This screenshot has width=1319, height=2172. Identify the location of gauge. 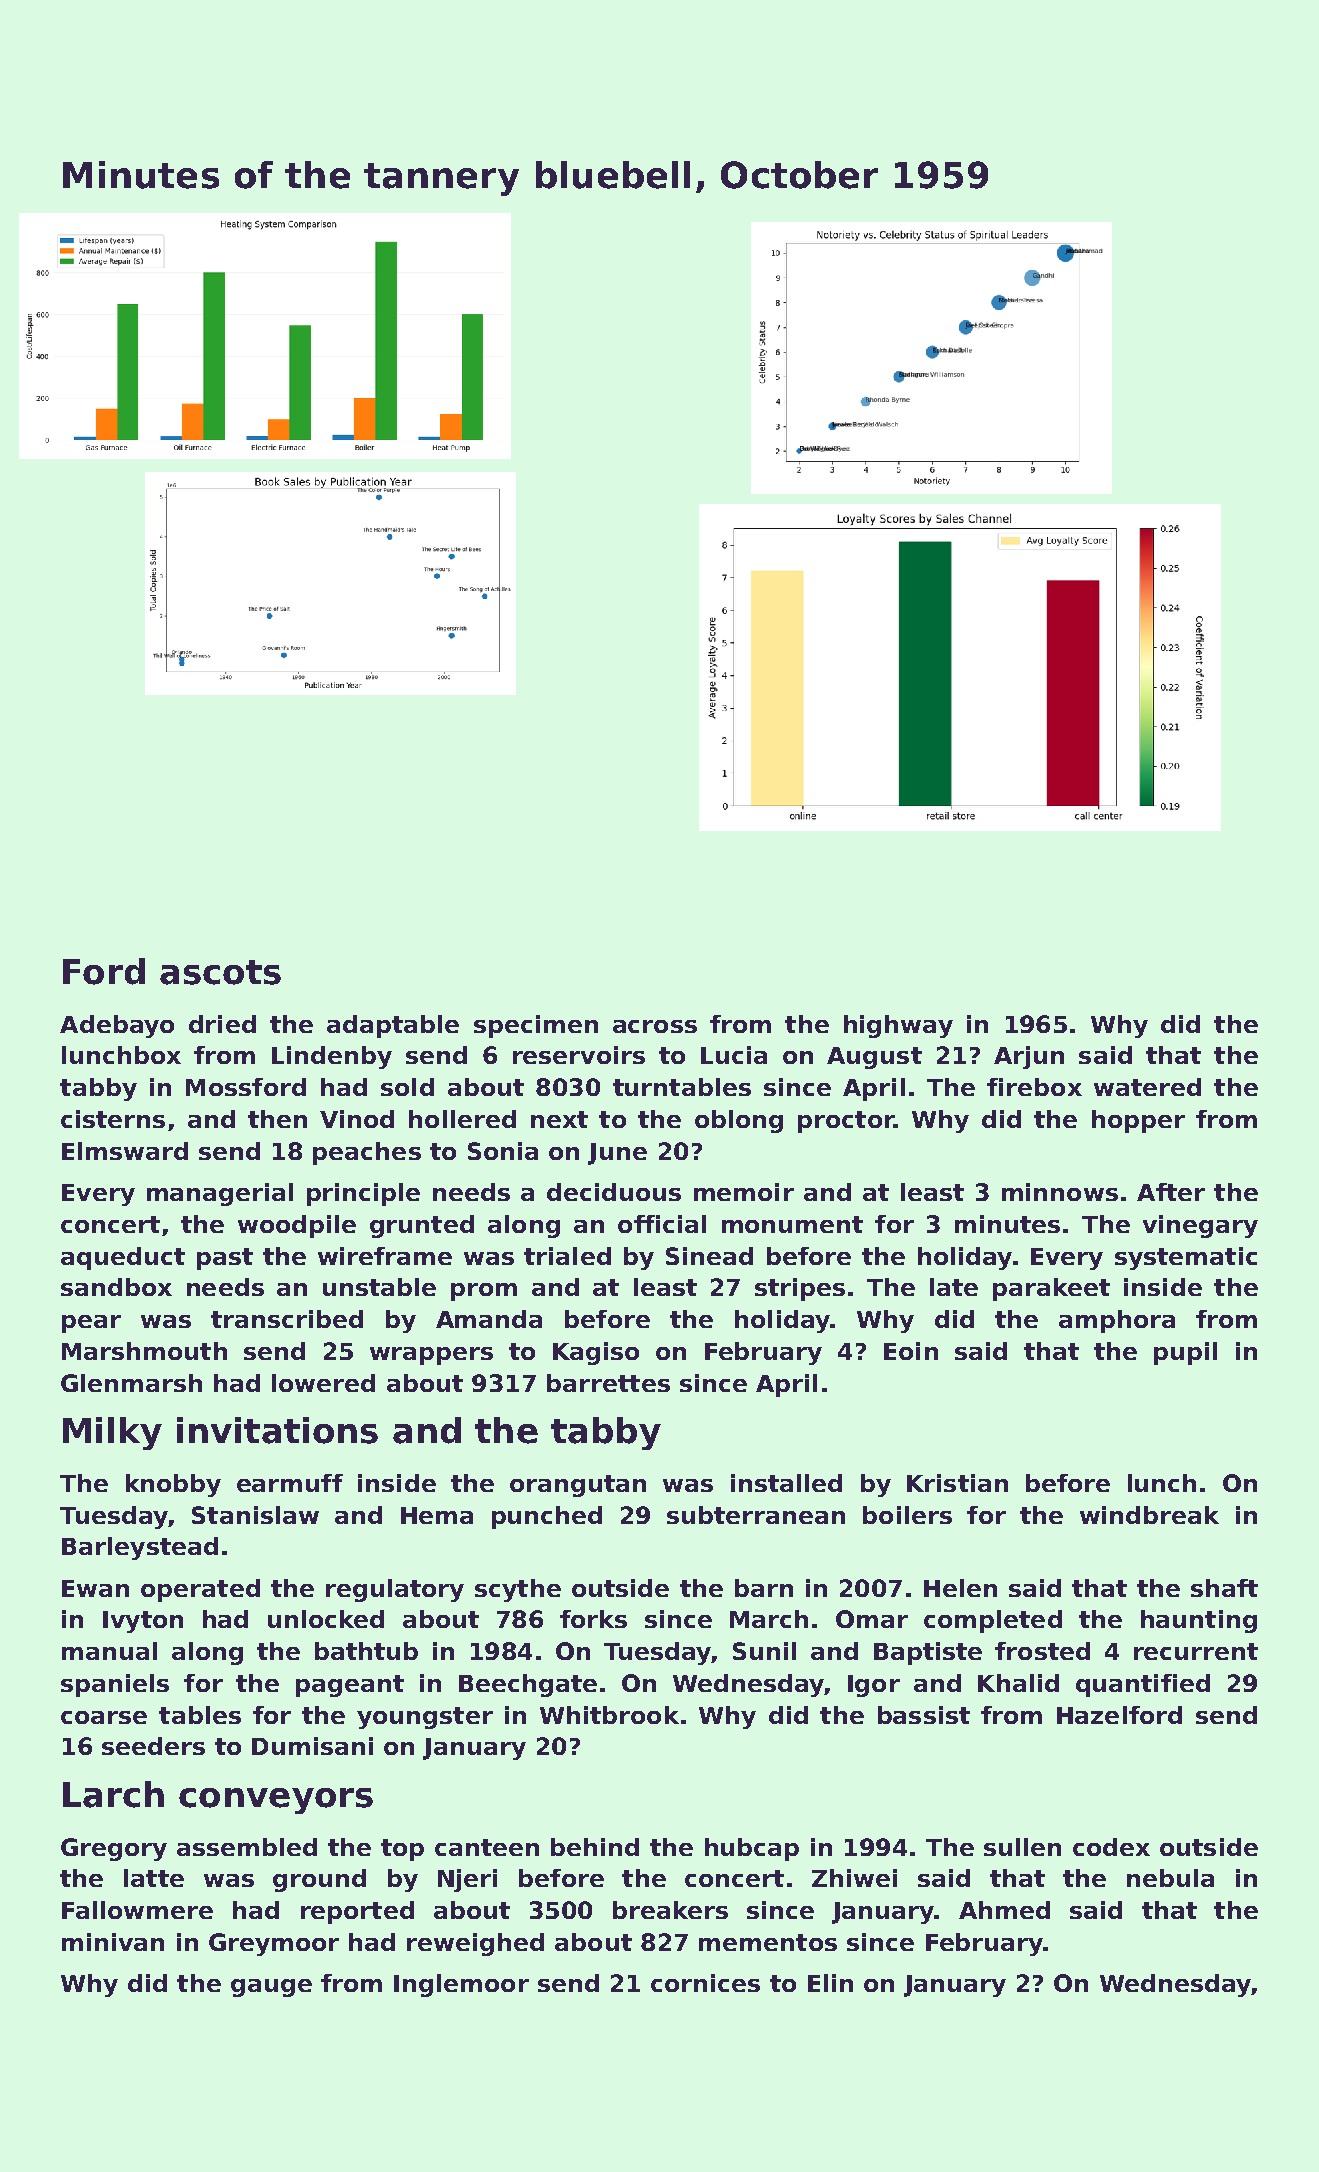
(271, 1988).
